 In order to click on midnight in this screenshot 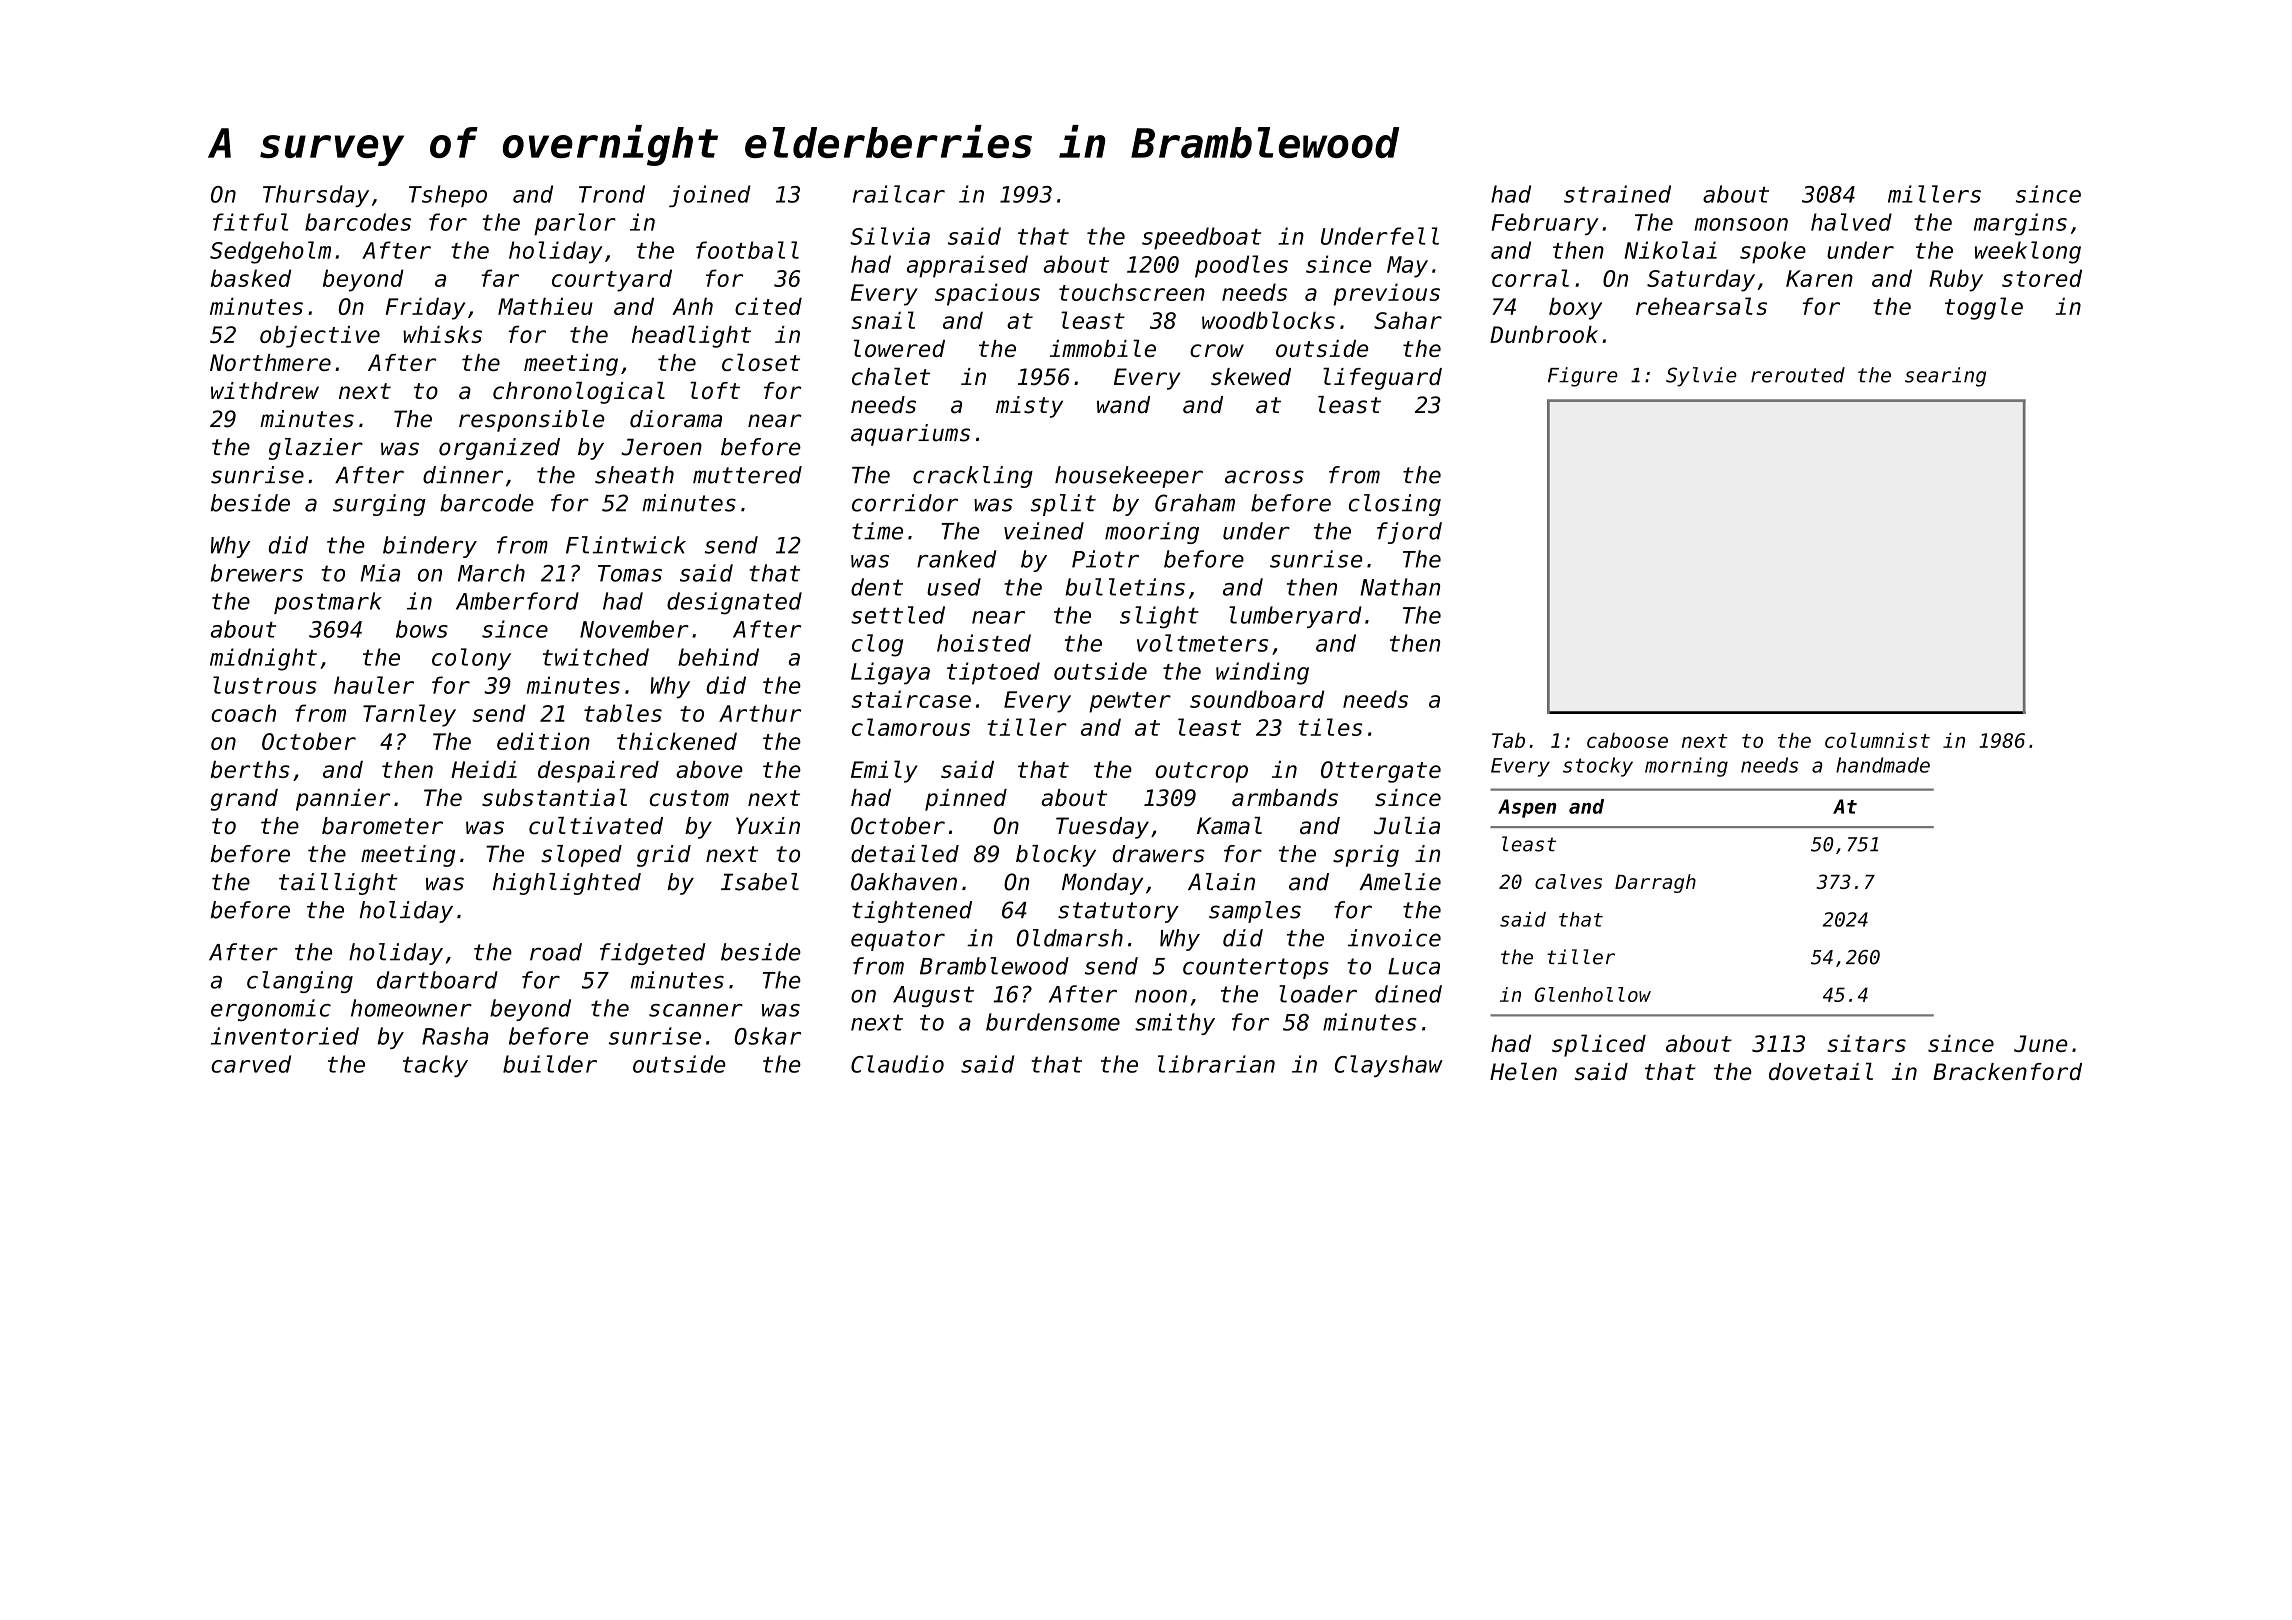, I will do `click(263, 659)`.
